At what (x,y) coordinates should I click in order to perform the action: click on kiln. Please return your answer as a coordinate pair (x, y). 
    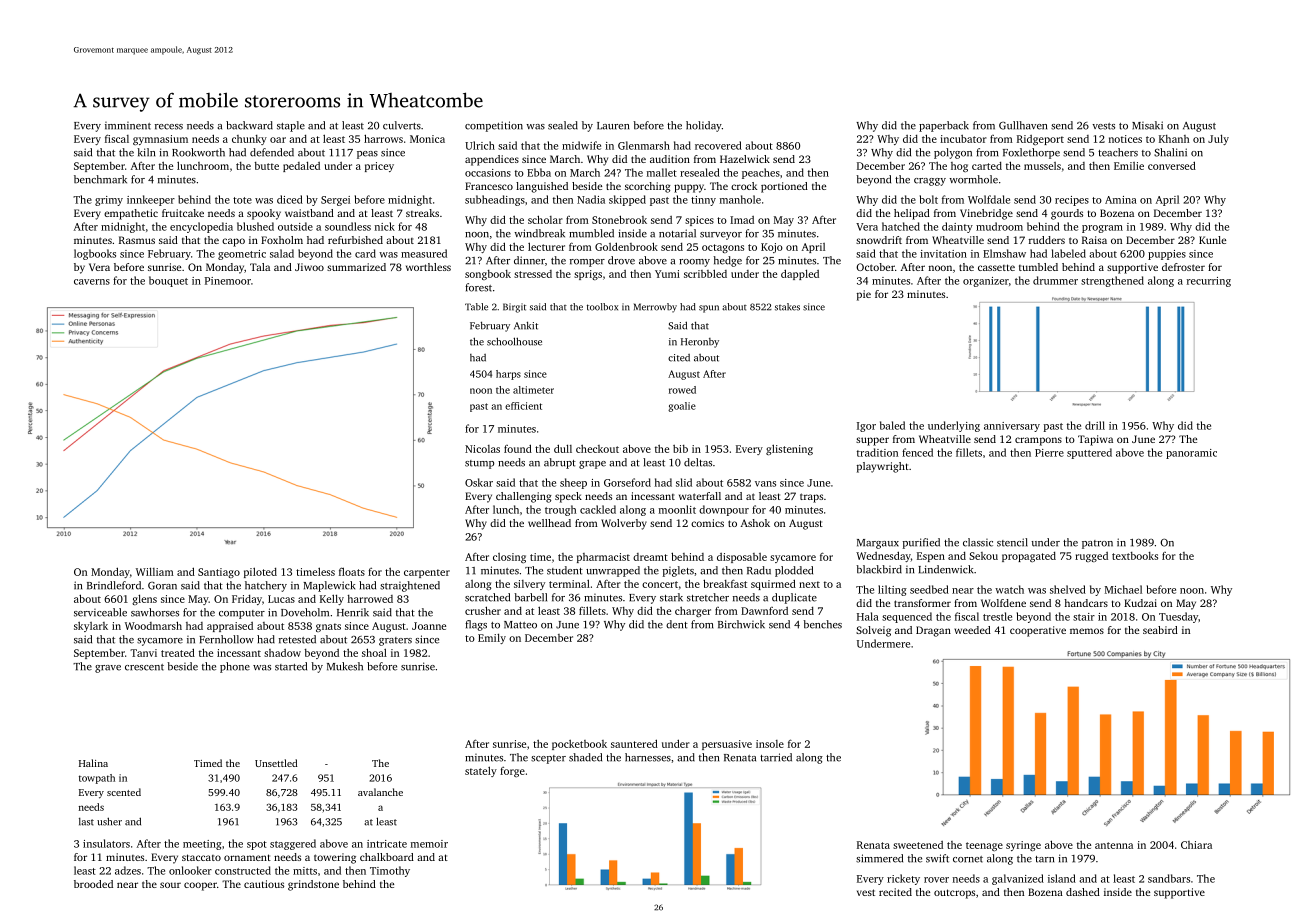
    Looking at the image, I should click on (146, 152).
